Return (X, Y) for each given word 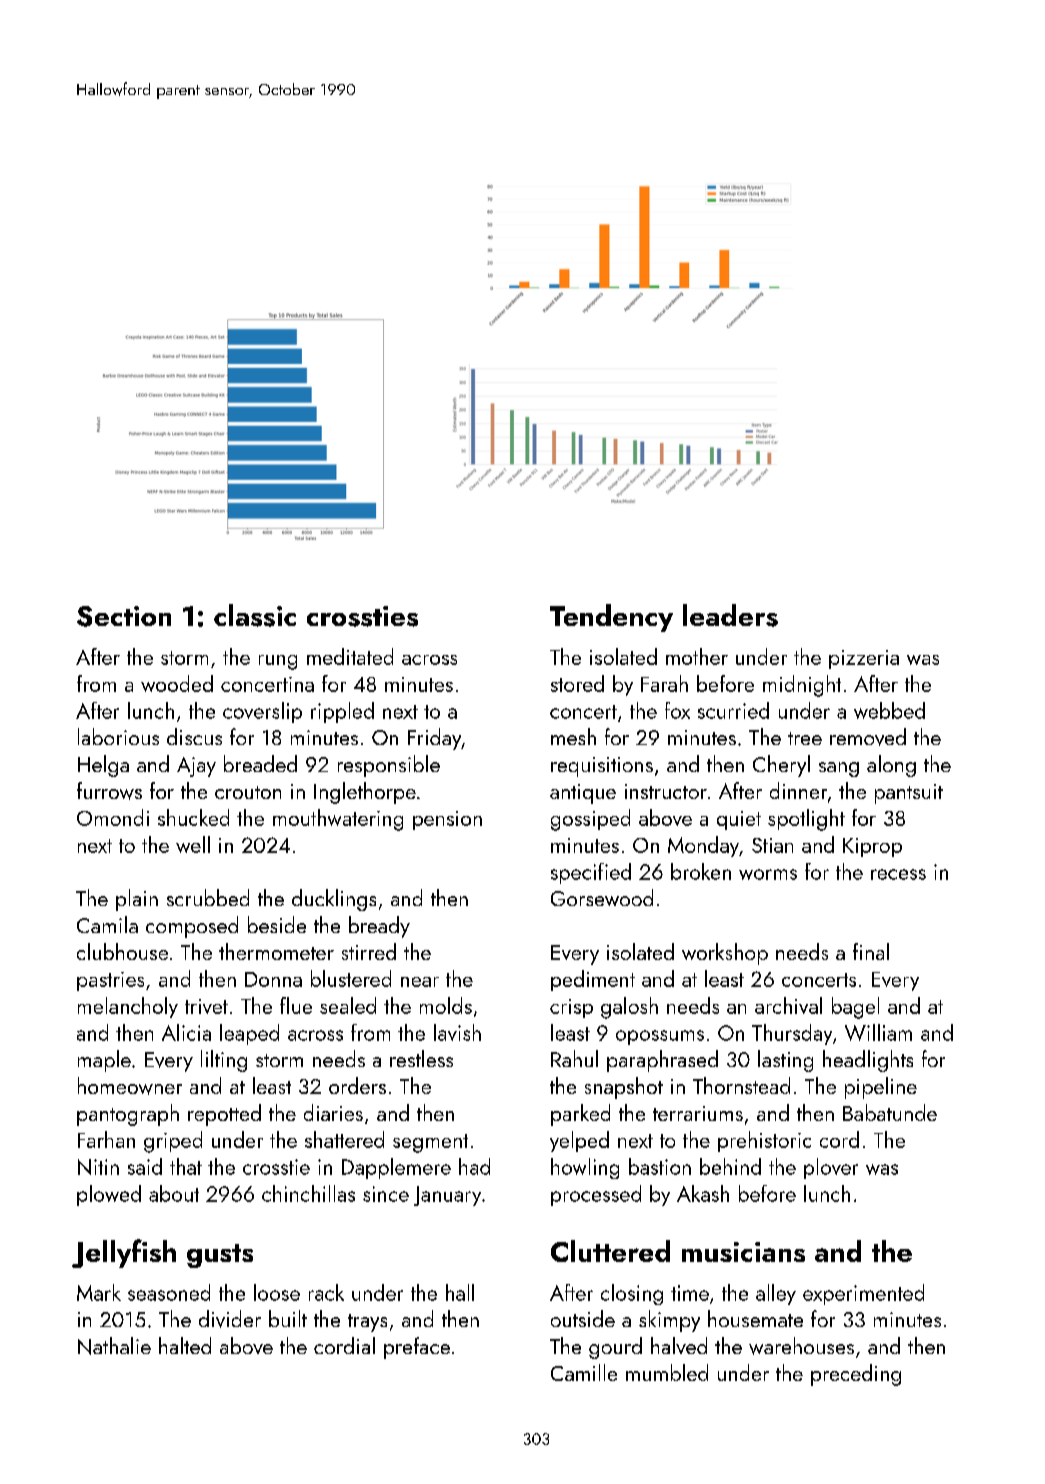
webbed (889, 710)
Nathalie (114, 1346)
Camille (584, 1372)
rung (278, 662)
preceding (856, 1375)
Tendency (611, 618)
